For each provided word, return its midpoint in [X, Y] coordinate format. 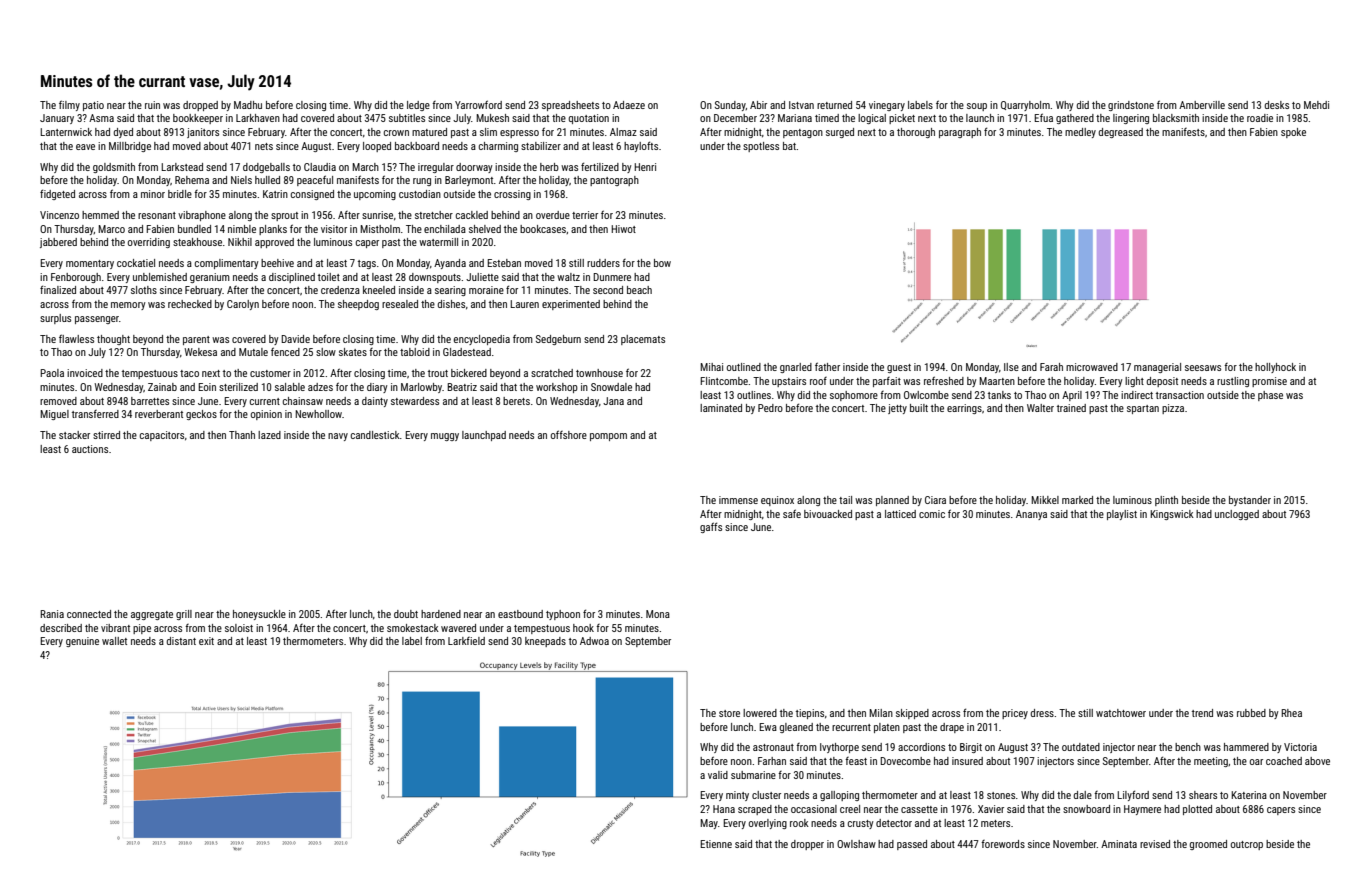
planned [892, 501]
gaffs [711, 527]
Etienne [716, 844]
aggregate [152, 615]
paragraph [960, 133]
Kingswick [1172, 515]
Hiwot [623, 229]
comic [932, 514]
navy [338, 437]
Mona [658, 614]
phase [1270, 396]
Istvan [801, 105]
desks [1276, 105]
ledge [418, 106]
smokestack [413, 628]
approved [274, 243]
